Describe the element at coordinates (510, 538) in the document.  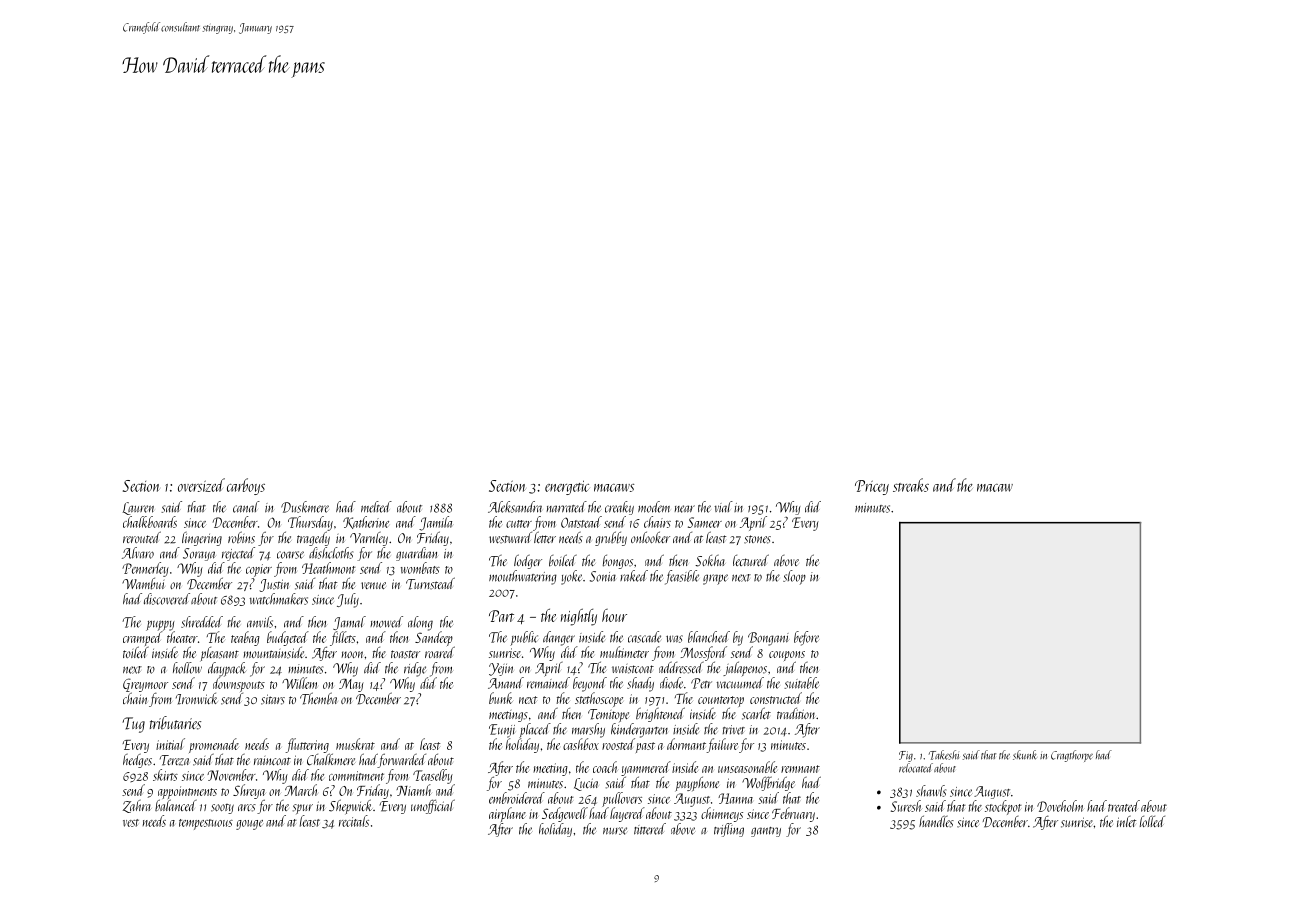
I see `westward` at that location.
